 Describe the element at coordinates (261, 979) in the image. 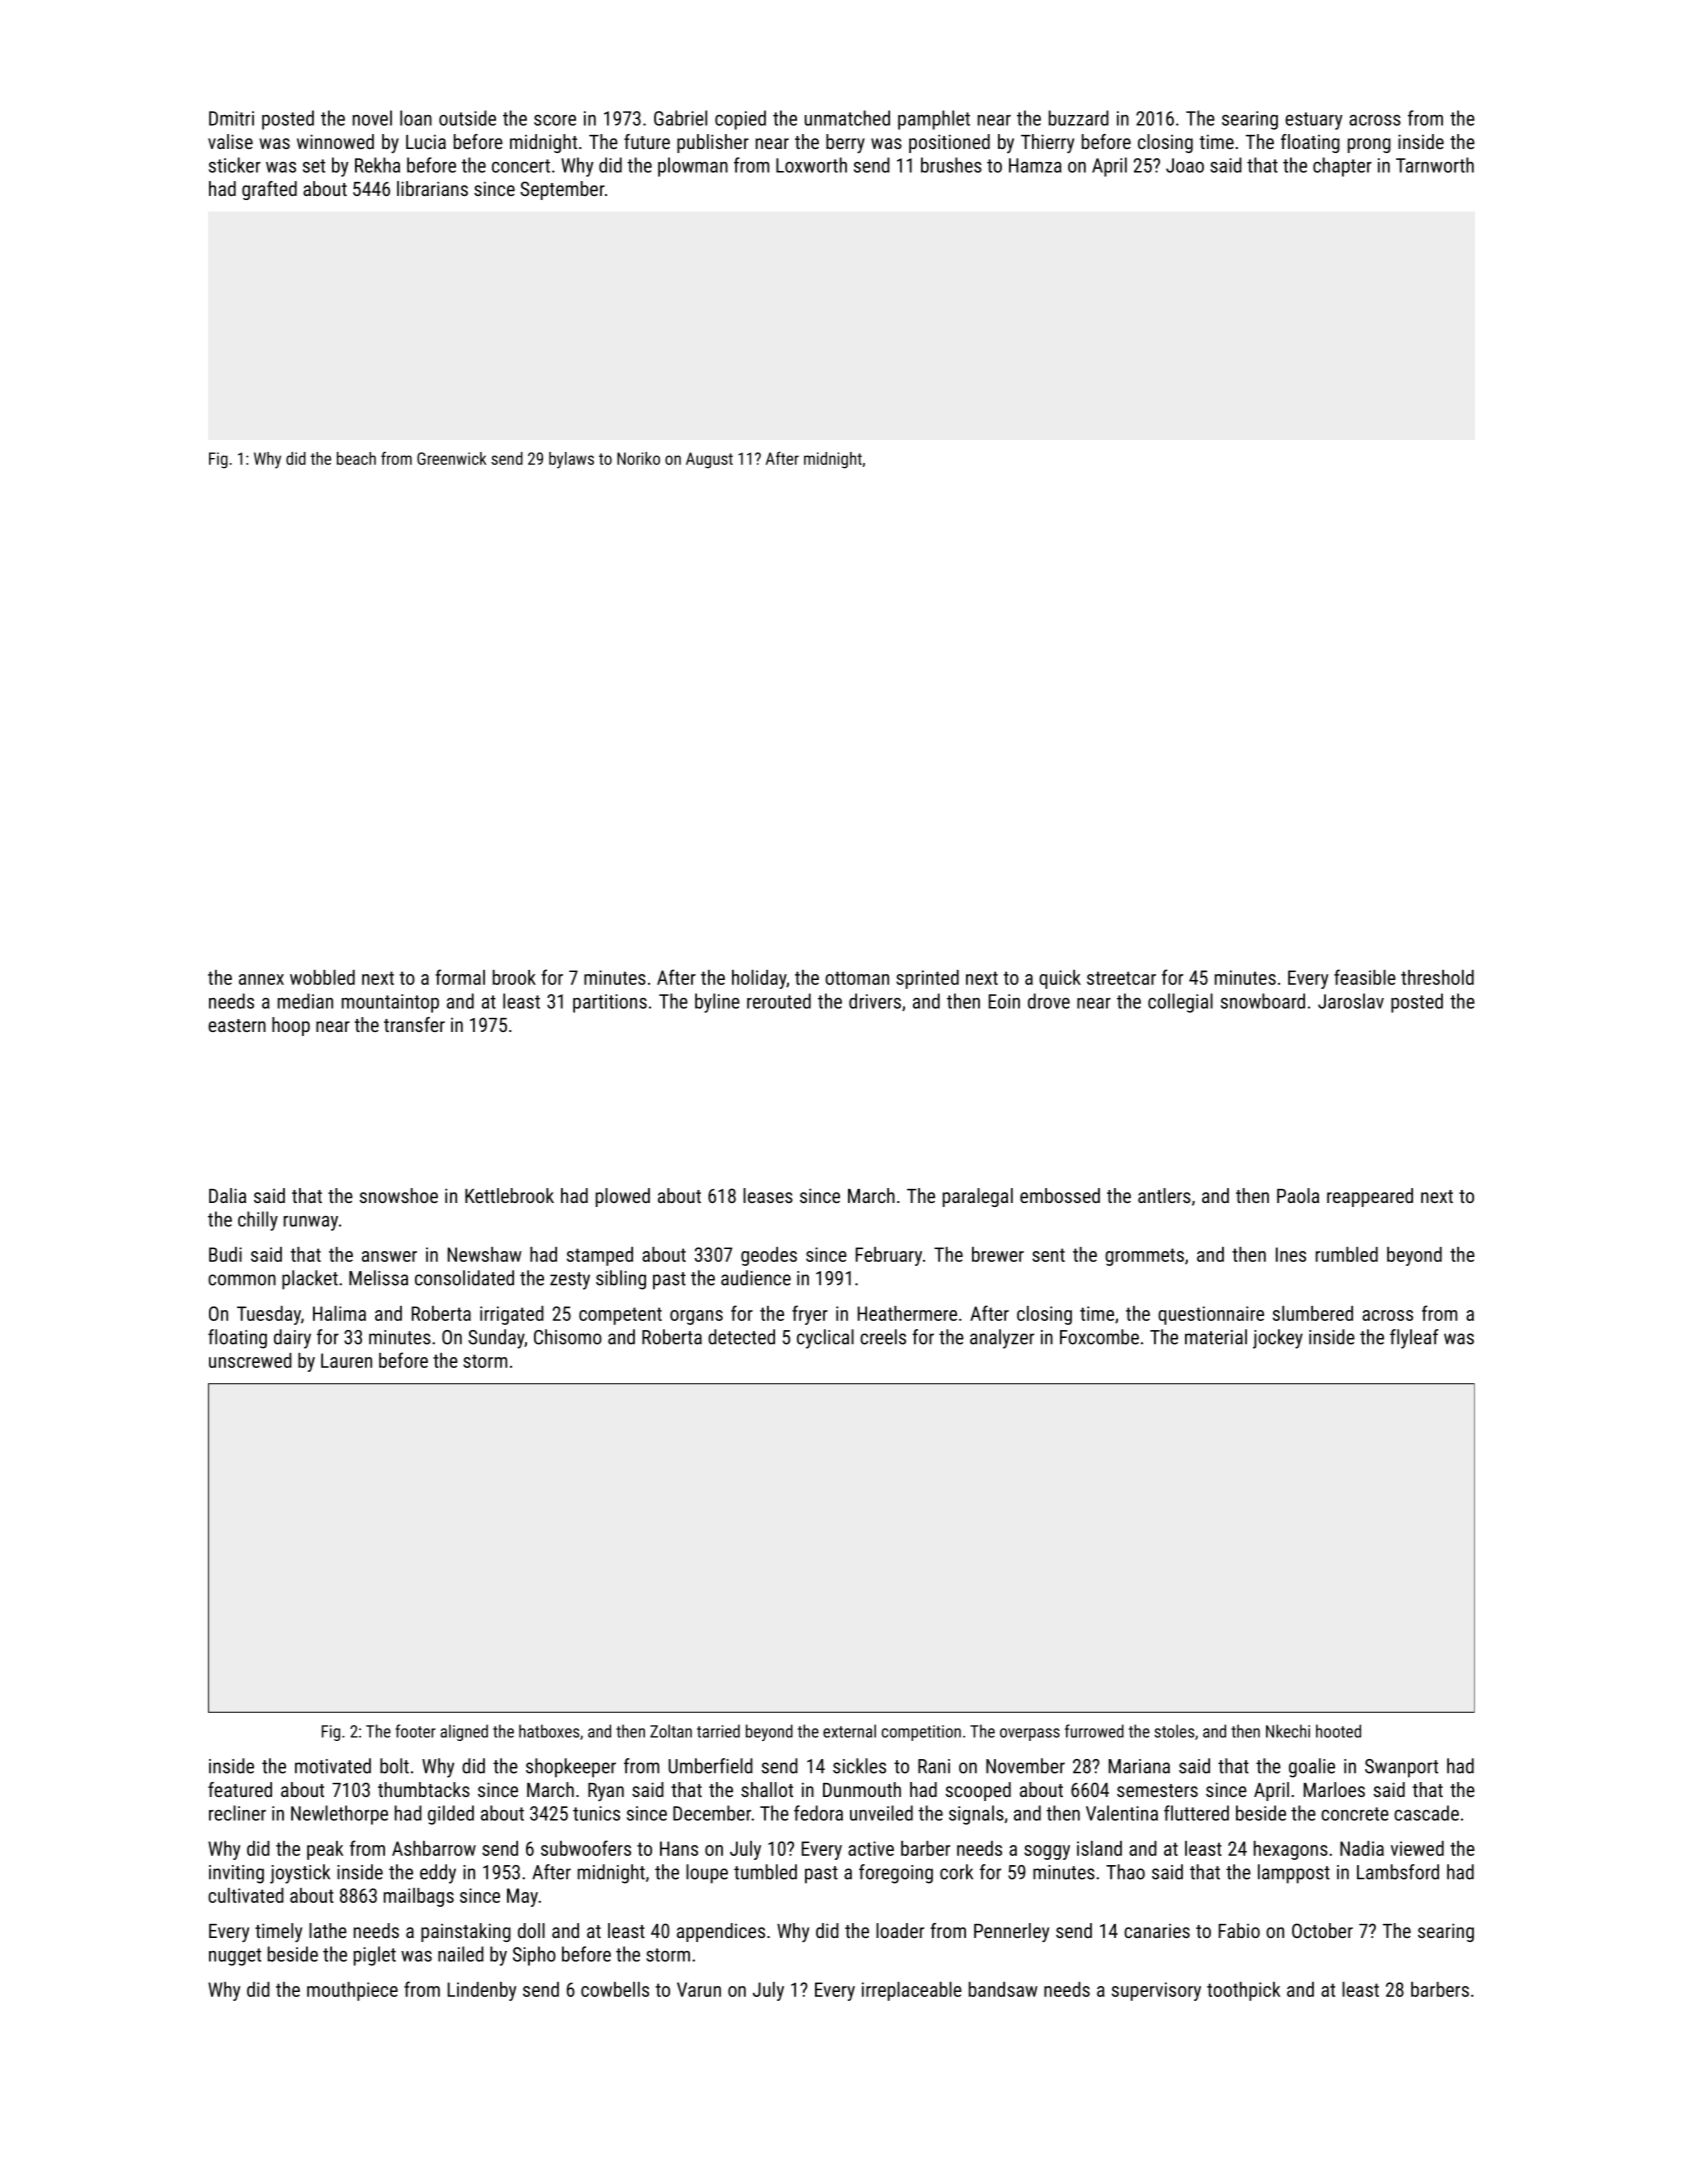

I see `annex` at that location.
